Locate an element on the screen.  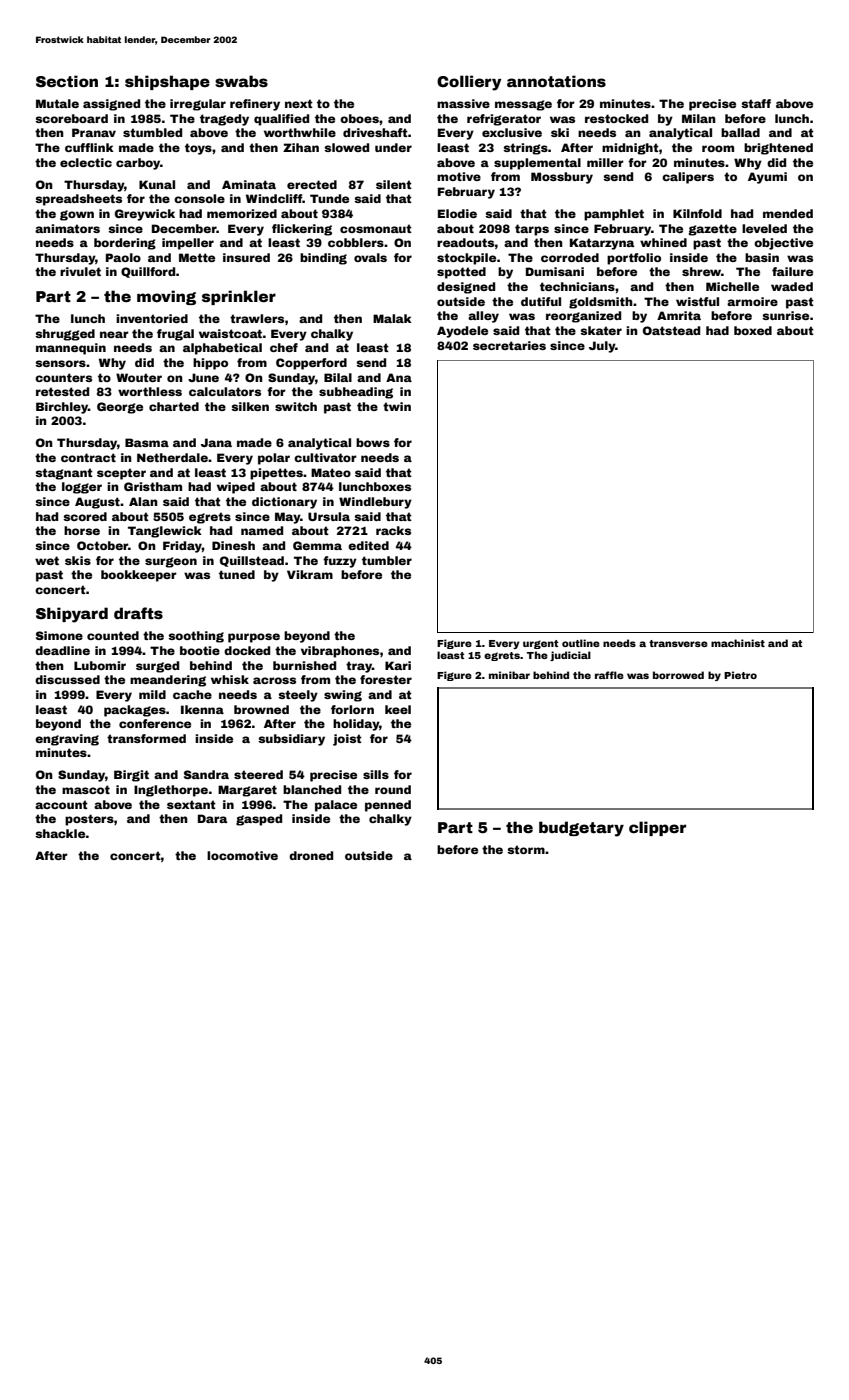
next is located at coordinates (299, 103).
